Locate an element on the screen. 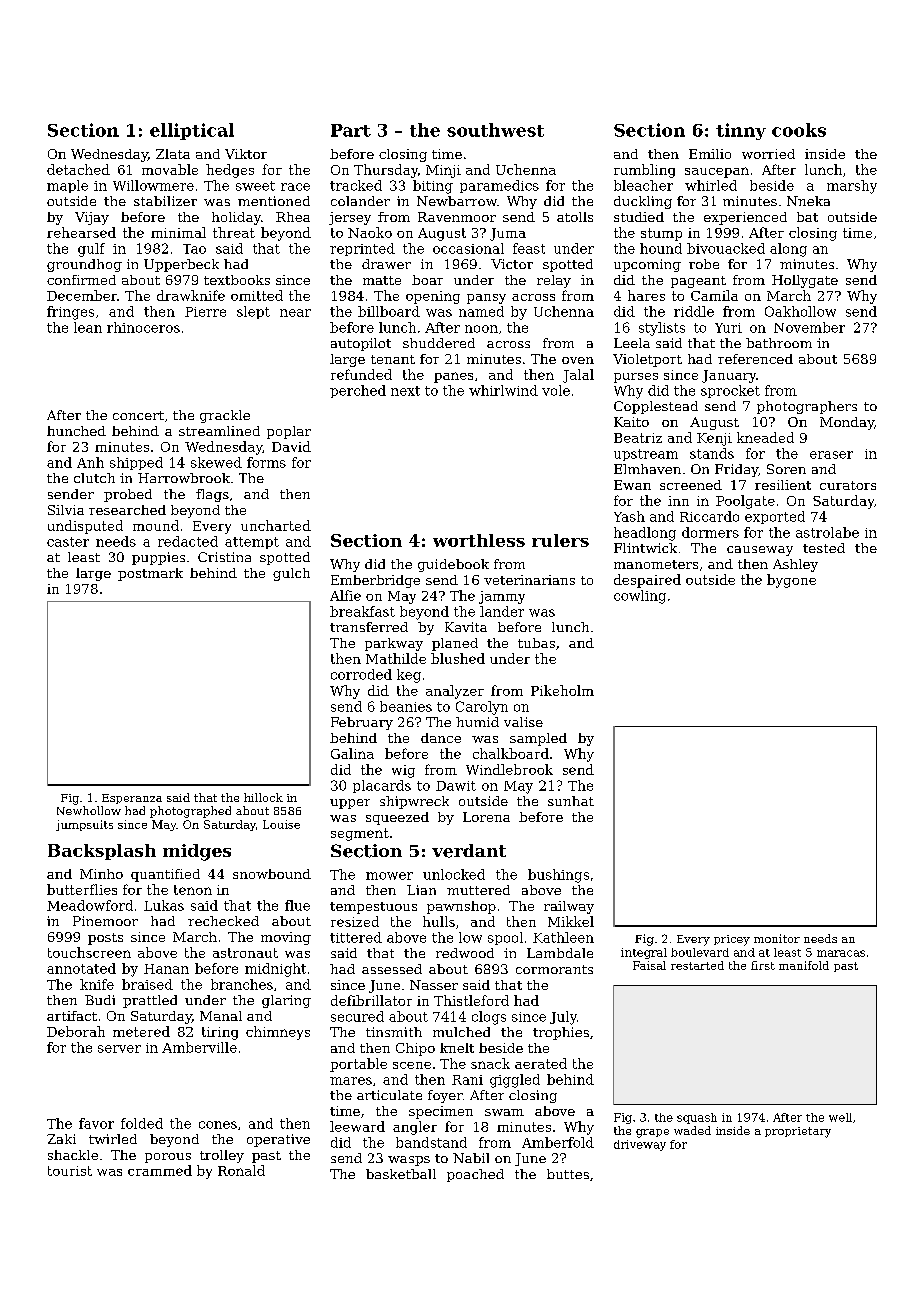  cooks is located at coordinates (799, 130).
